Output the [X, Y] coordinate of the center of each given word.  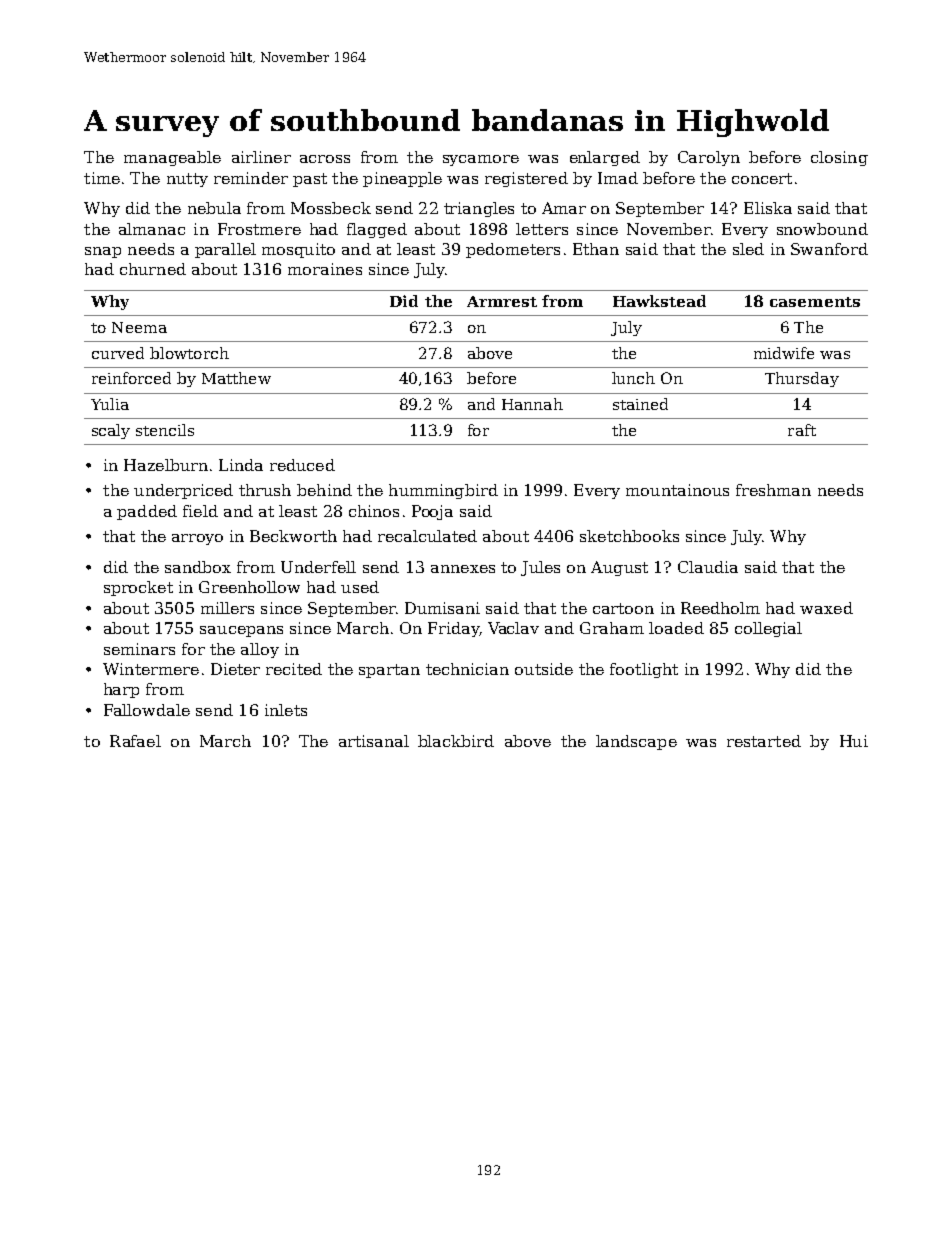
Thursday [802, 379]
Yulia [110, 404]
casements [815, 302]
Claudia [708, 567]
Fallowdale [147, 710]
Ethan [596, 249]
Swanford [829, 249]
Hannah [532, 404]
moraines [325, 269]
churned [153, 269]
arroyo [197, 539]
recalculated [427, 536]
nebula [214, 208]
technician [467, 669]
